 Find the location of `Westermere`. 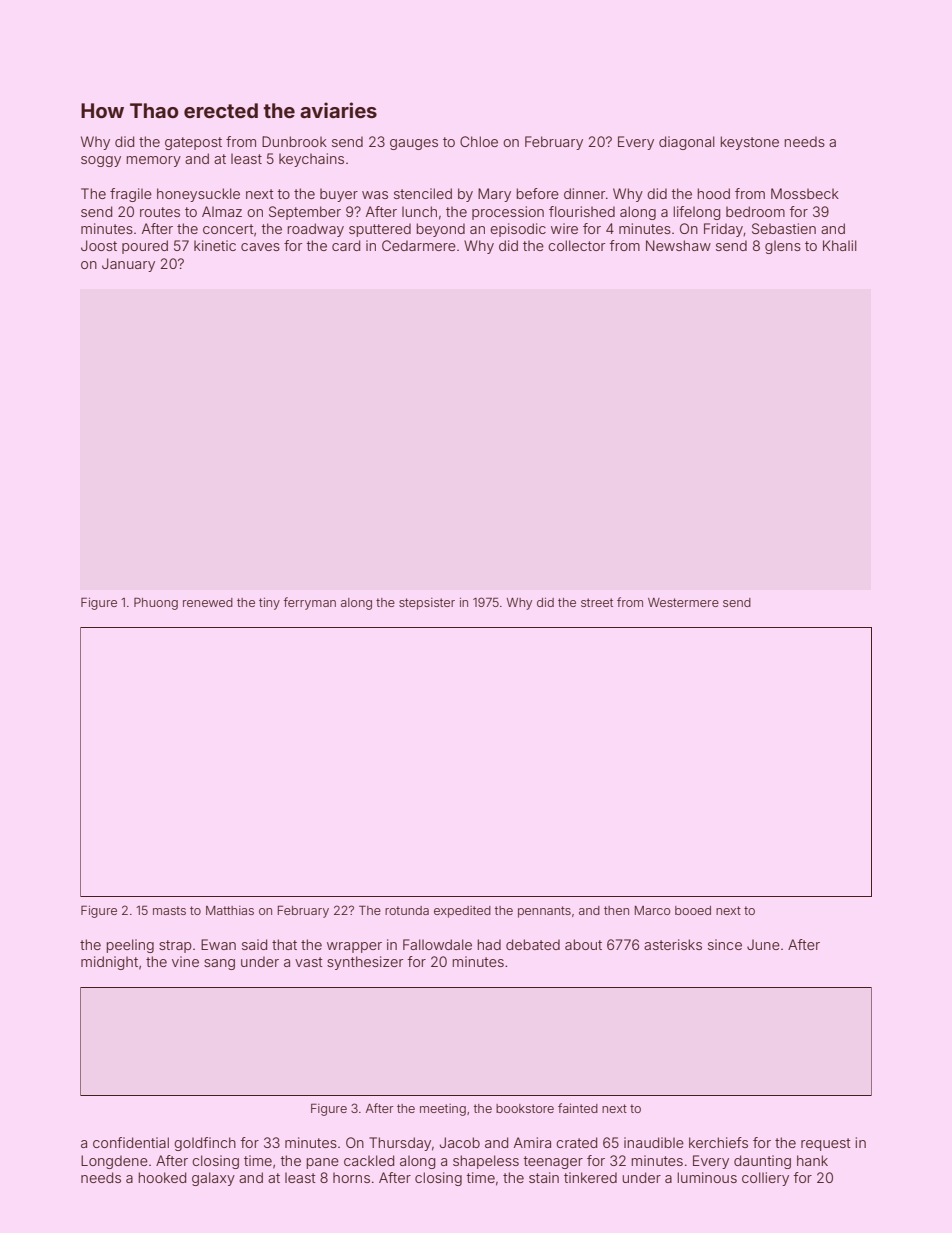

Westermere is located at coordinates (683, 602).
